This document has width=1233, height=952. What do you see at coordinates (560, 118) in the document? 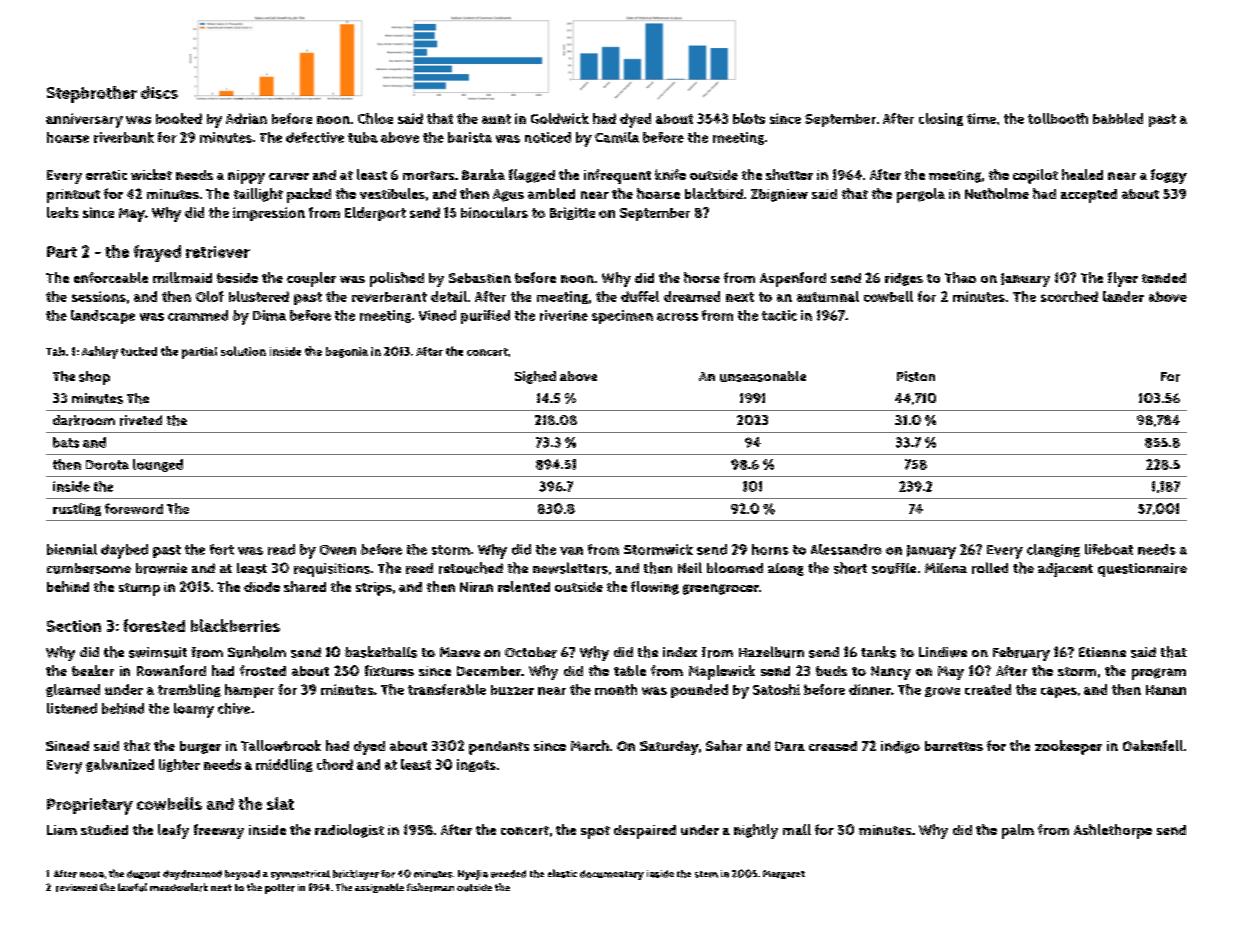
I see `Goldwick` at bounding box center [560, 118].
